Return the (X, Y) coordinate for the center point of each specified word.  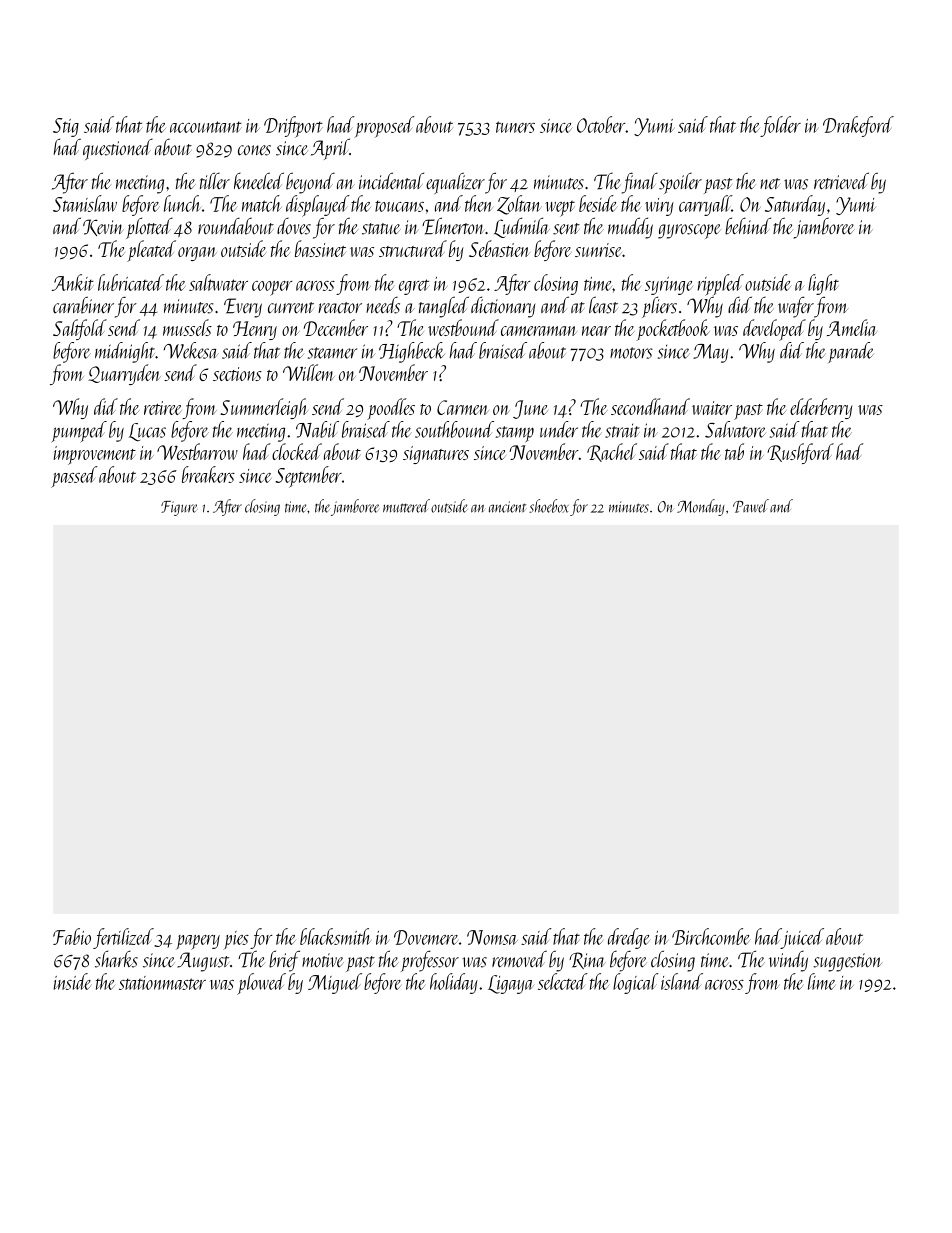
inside (72, 981)
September (308, 477)
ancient (507, 507)
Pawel (751, 506)
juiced (802, 938)
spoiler (680, 183)
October (601, 124)
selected (563, 981)
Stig (66, 127)
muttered (406, 506)
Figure (179, 508)
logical (636, 983)
